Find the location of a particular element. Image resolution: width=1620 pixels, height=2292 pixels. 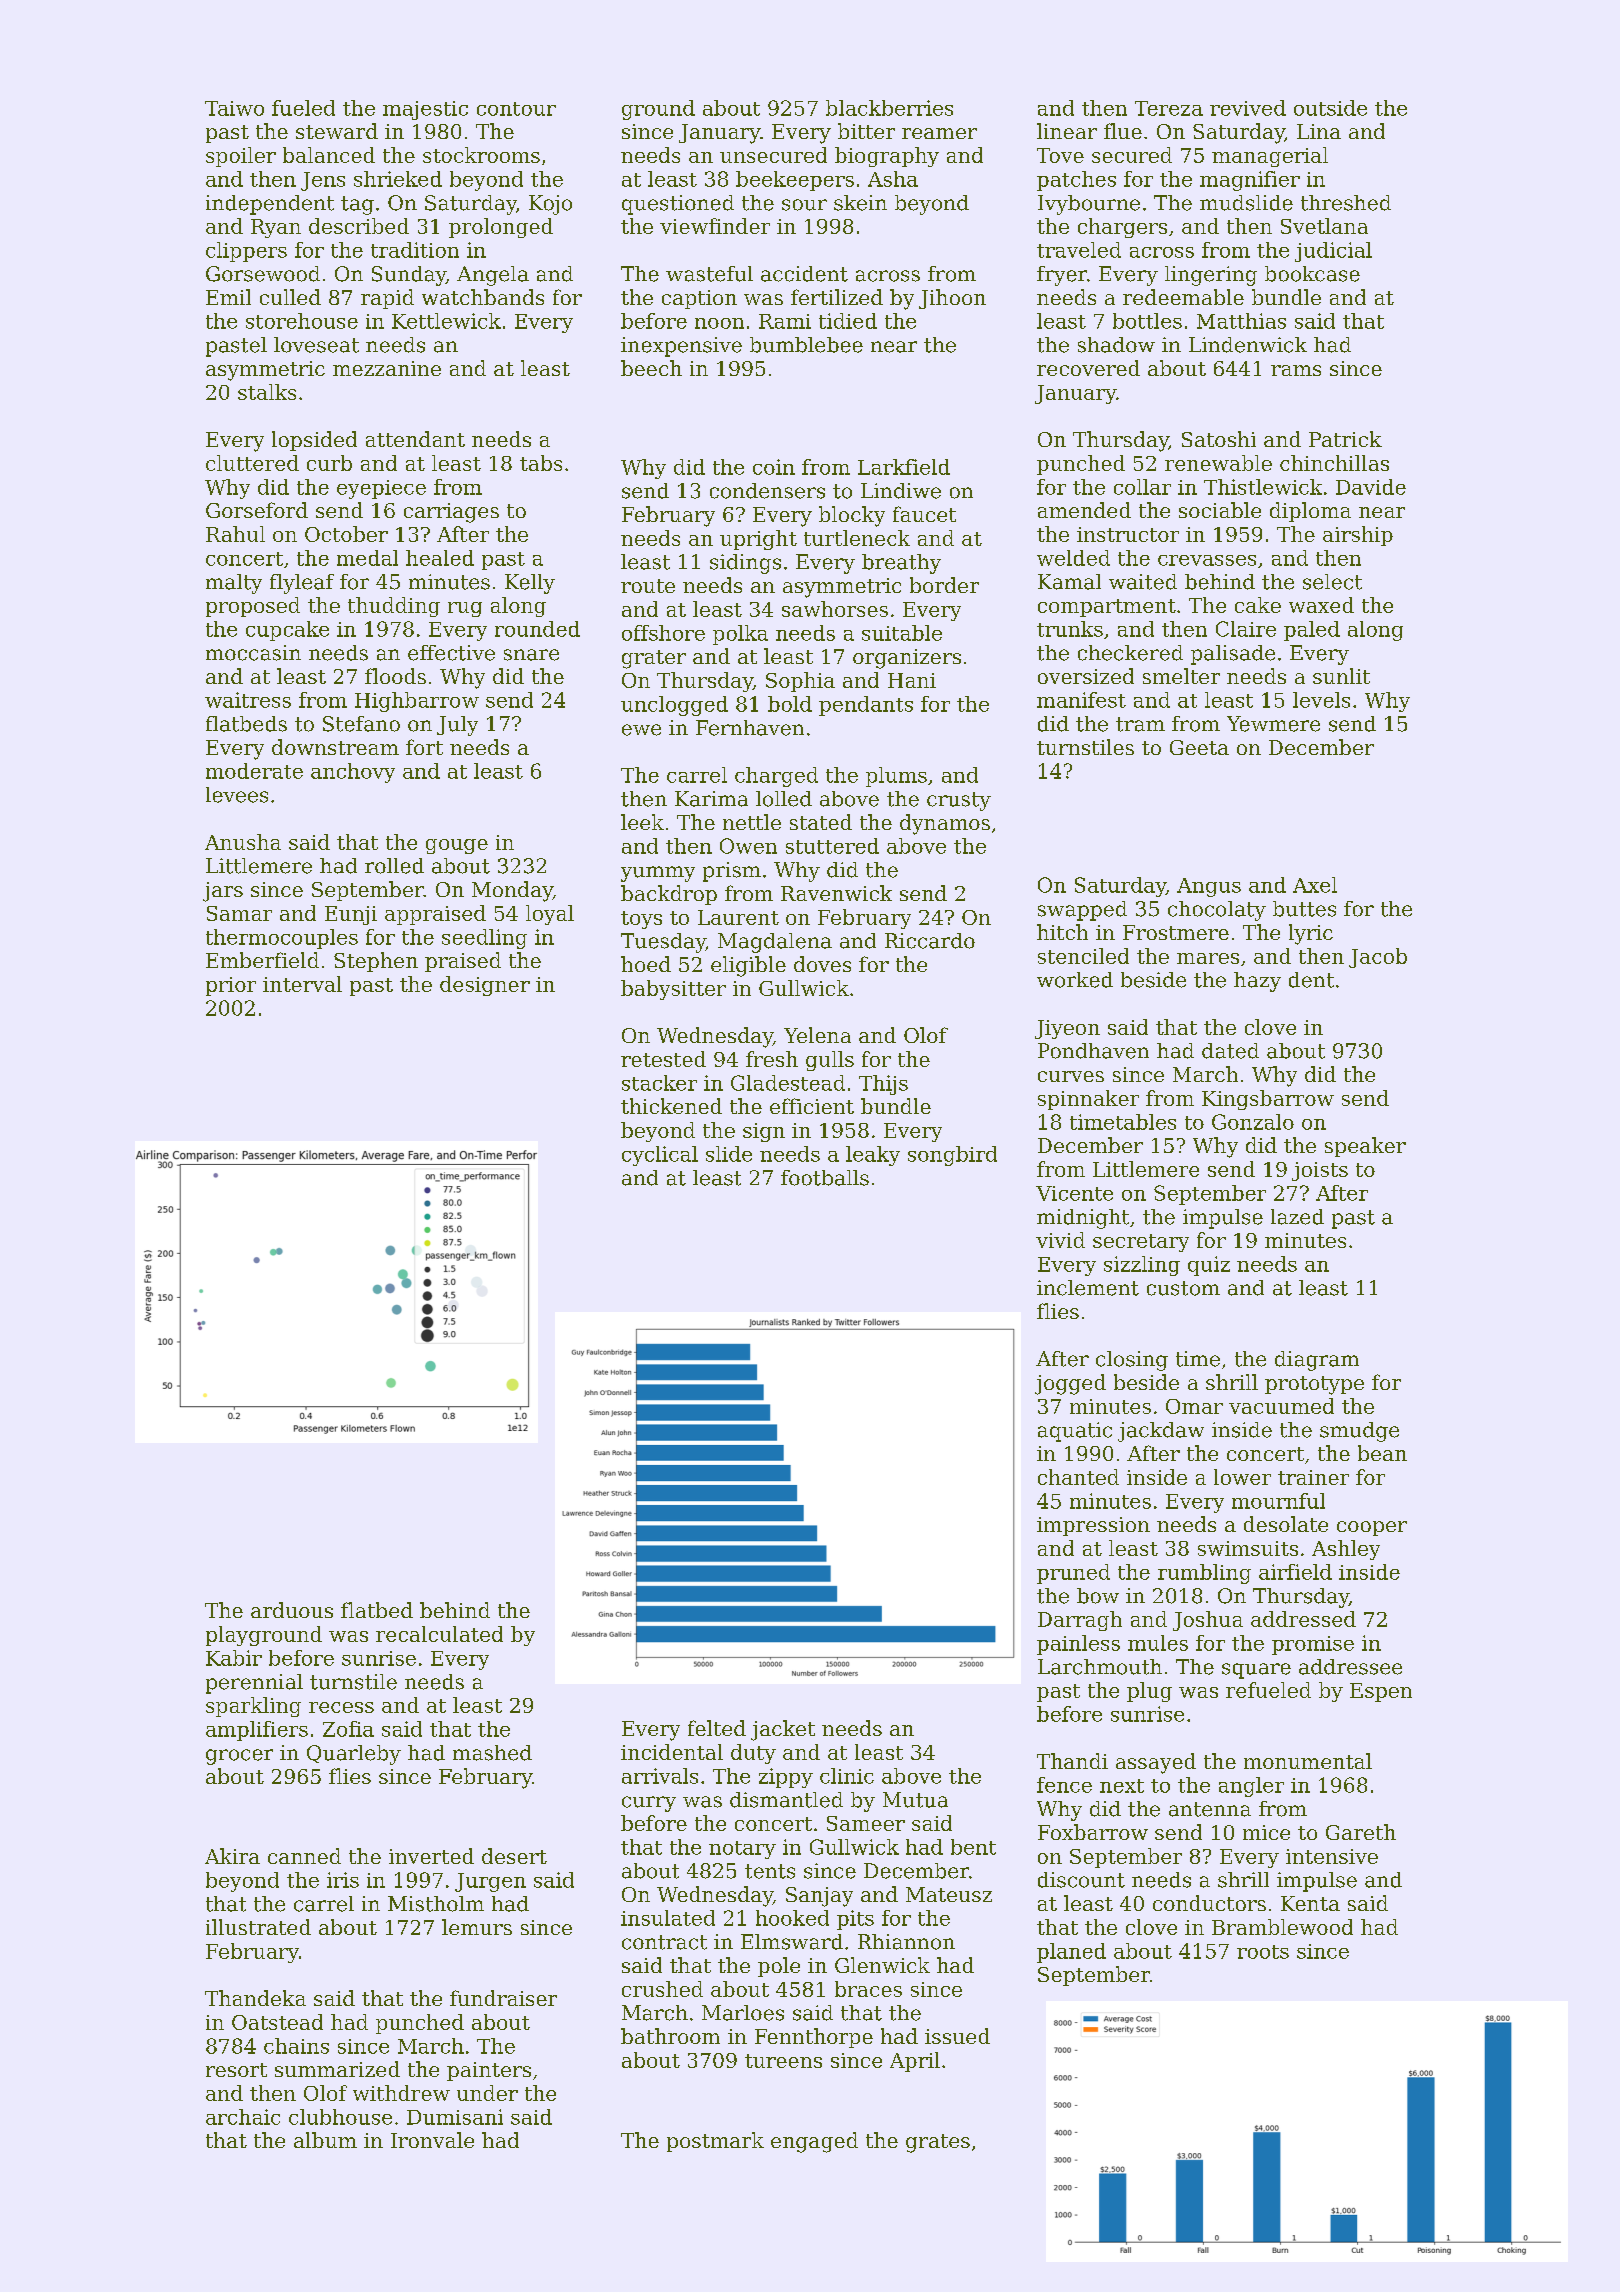

Taiwo is located at coordinates (234, 108).
